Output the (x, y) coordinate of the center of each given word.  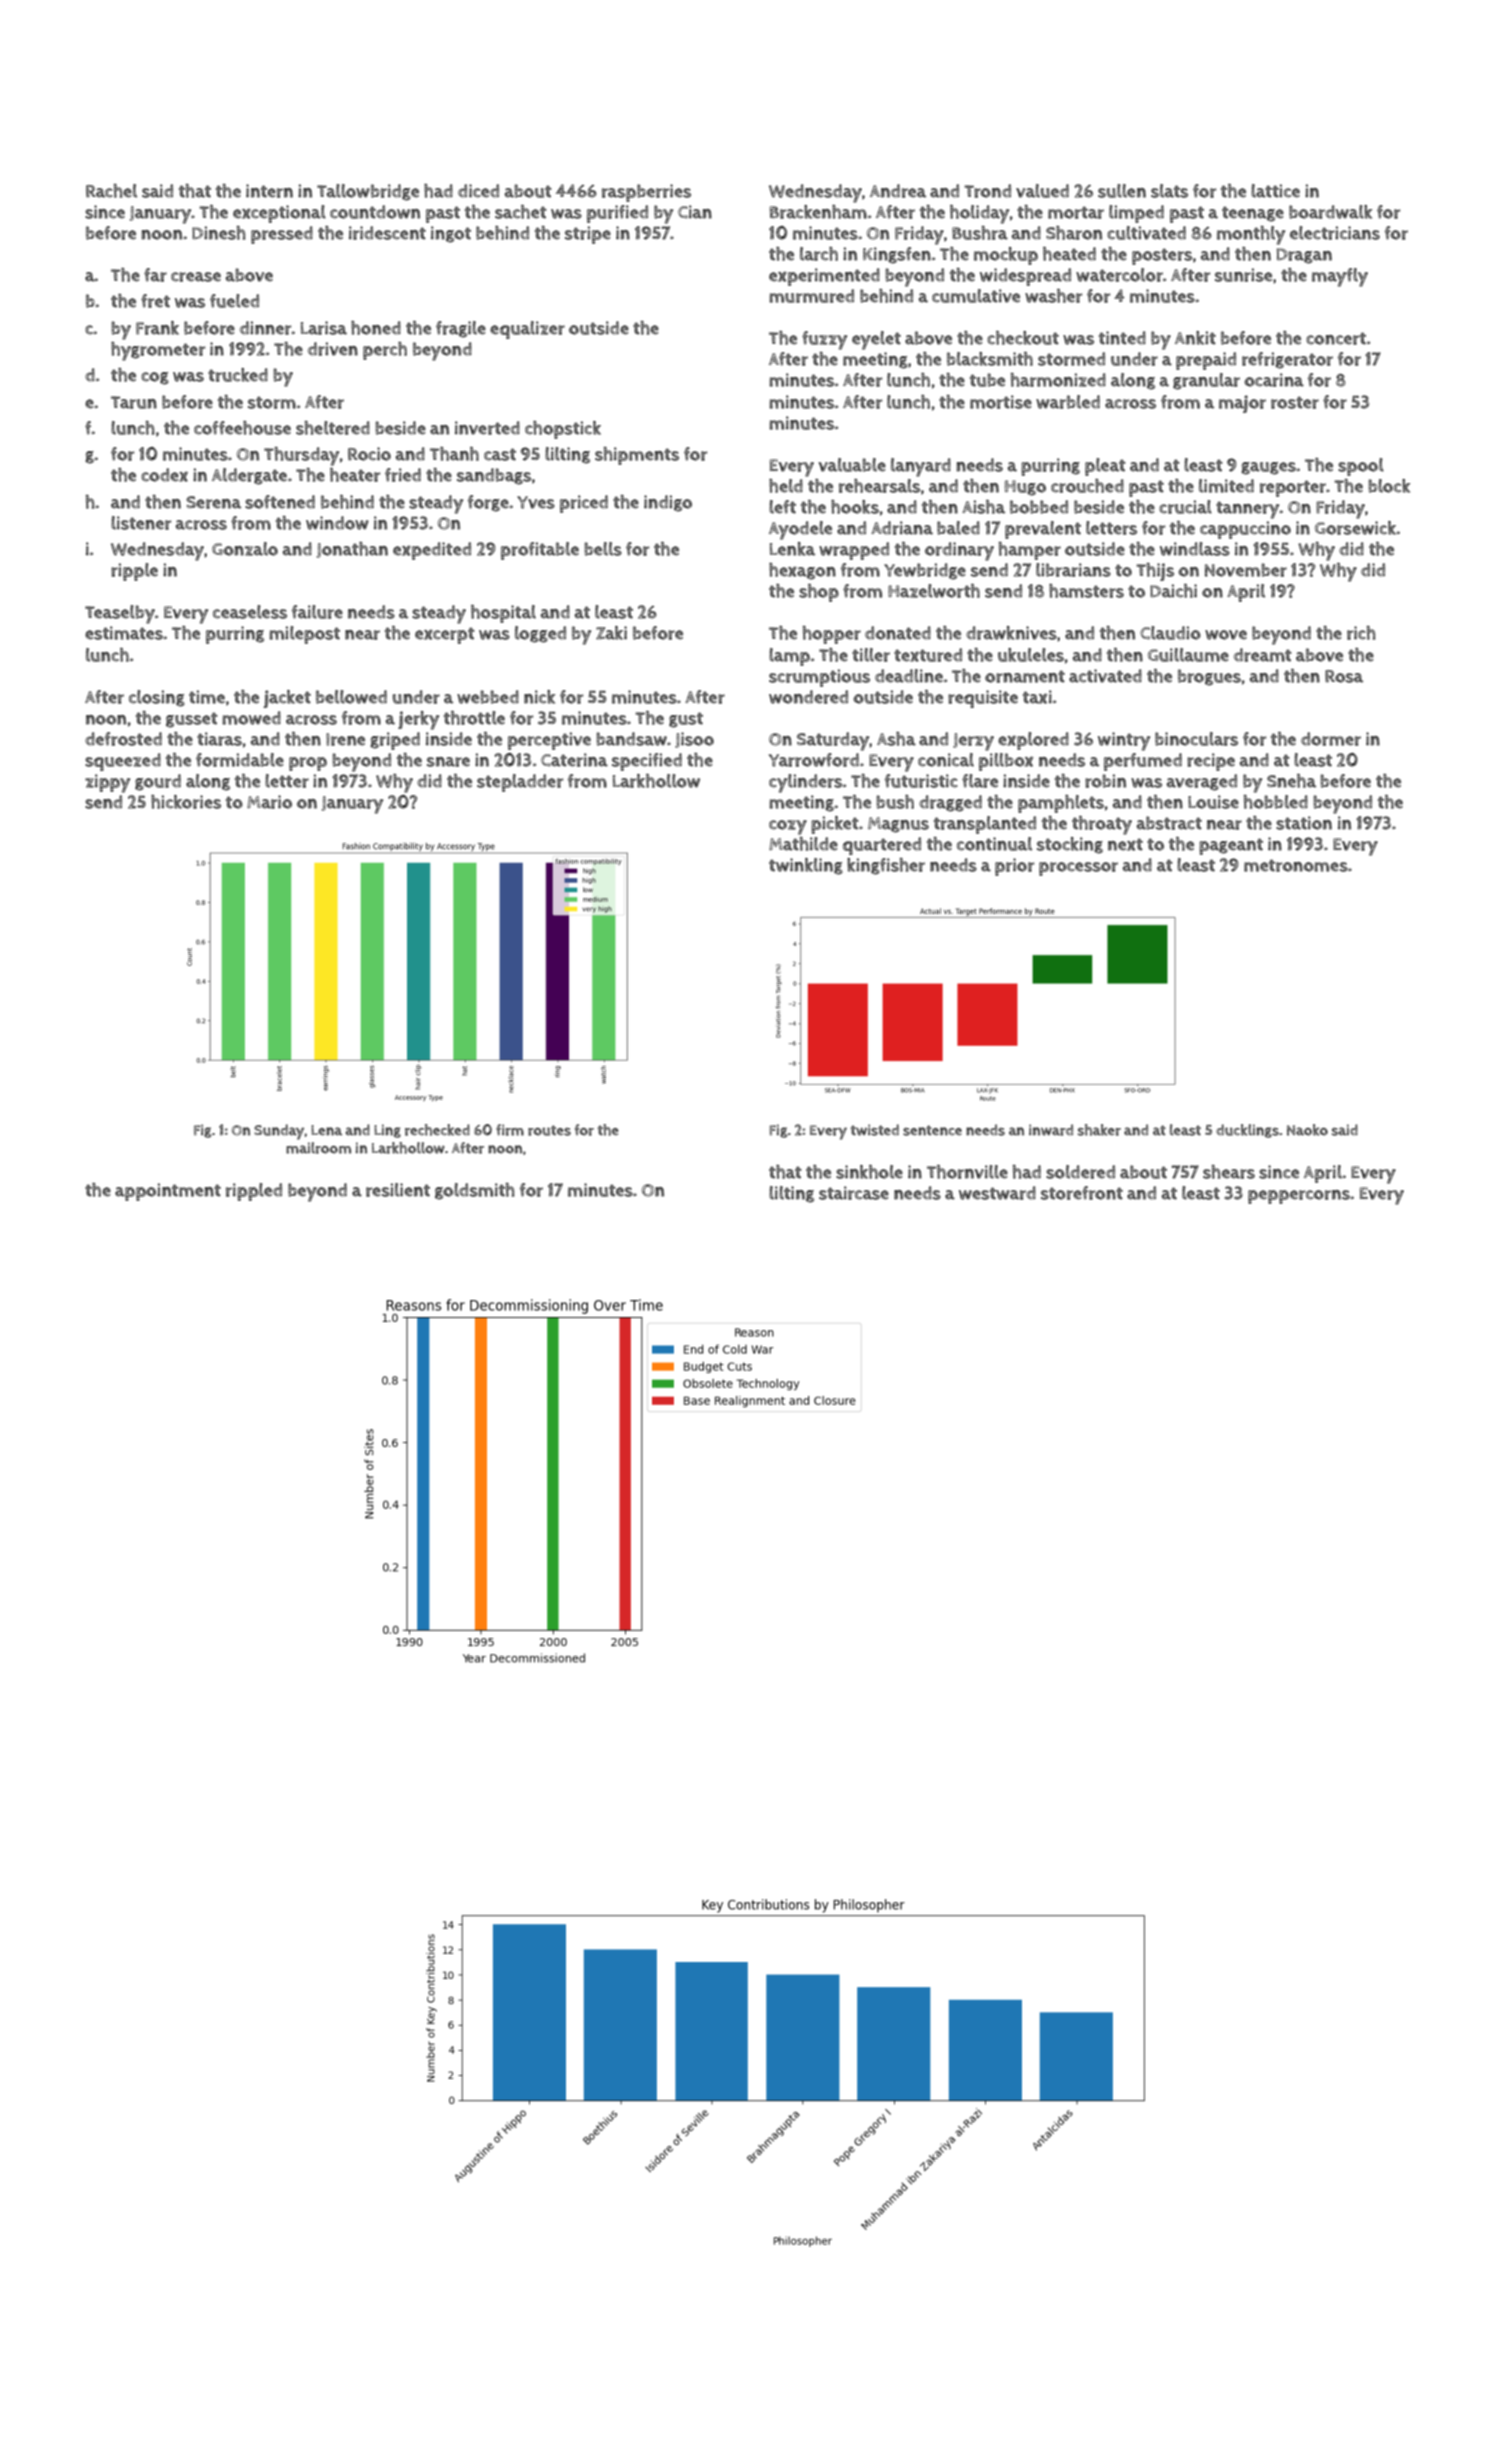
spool (1361, 467)
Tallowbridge (368, 192)
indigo (668, 503)
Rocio (369, 454)
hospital (503, 614)
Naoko (1307, 1130)
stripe (588, 235)
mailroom (318, 1148)
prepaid (1206, 361)
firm (510, 1130)
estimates (124, 633)
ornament (1025, 676)
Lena (326, 1130)
